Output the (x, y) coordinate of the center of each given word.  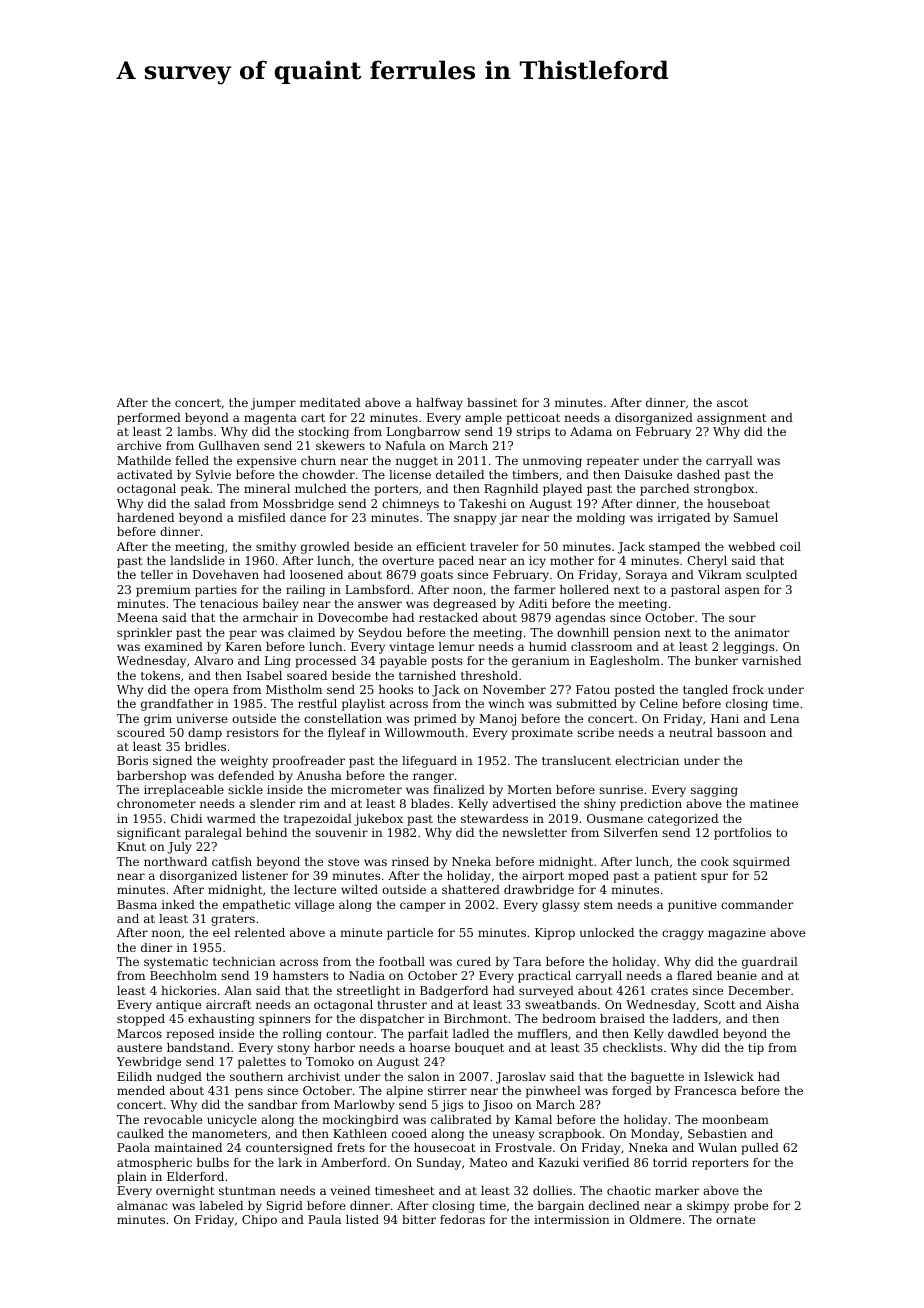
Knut (131, 846)
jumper (273, 404)
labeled (221, 1205)
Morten (529, 789)
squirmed (761, 863)
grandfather (177, 705)
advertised (524, 803)
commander (757, 904)
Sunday (439, 1164)
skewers (340, 445)
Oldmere (655, 1219)
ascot (732, 403)
